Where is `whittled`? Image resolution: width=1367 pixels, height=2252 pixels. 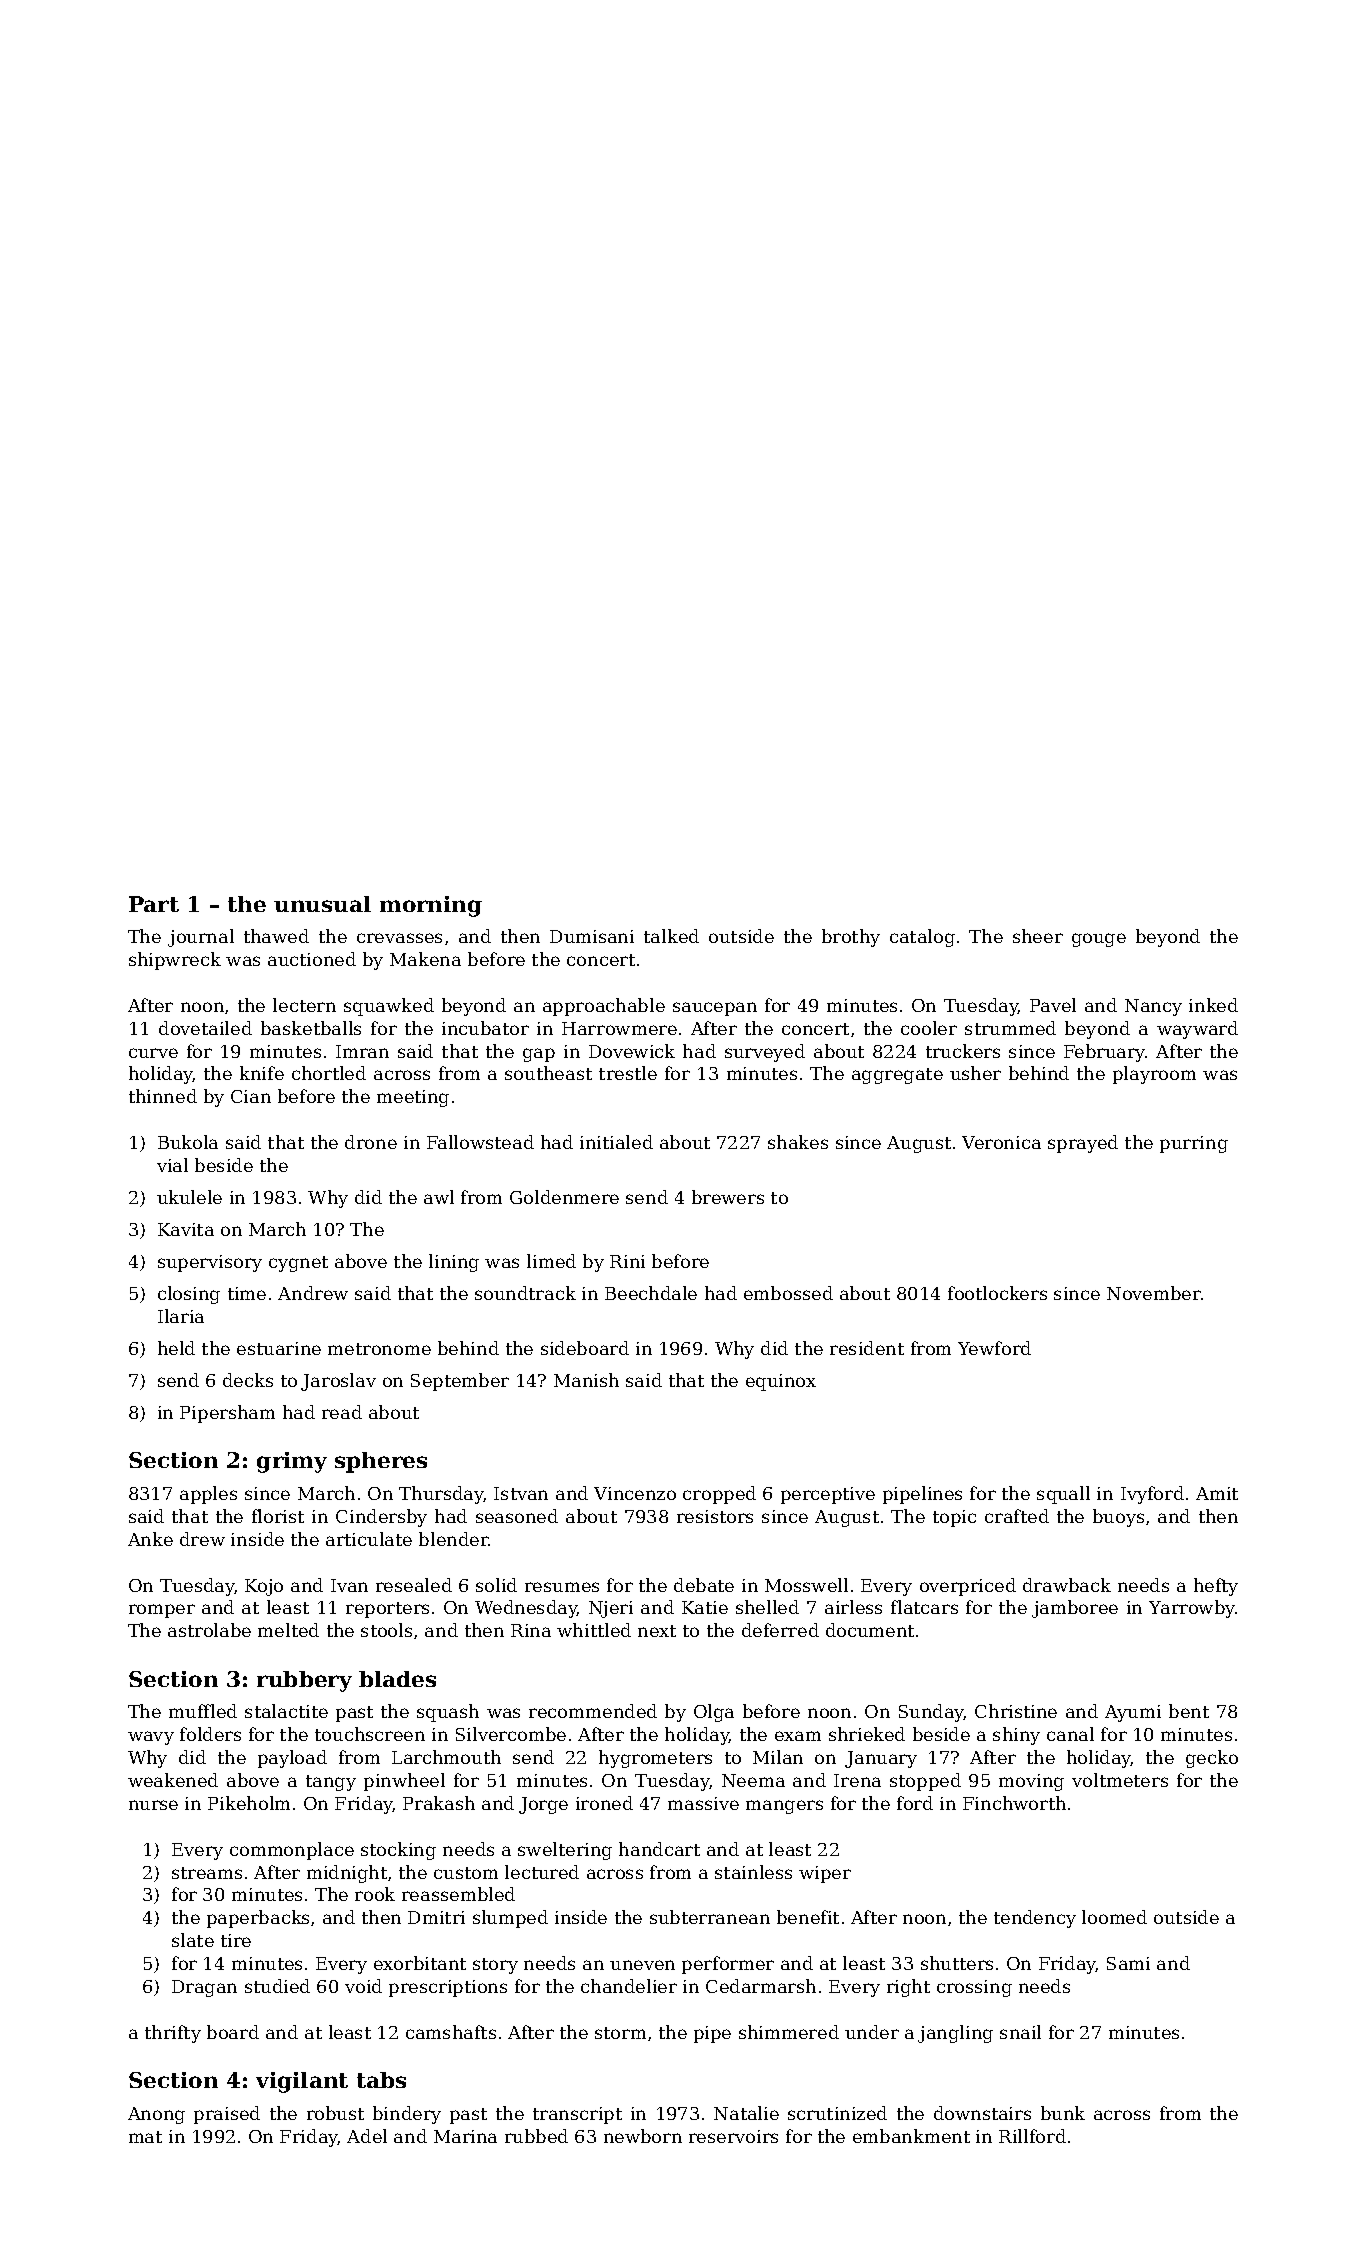
whittled is located at coordinates (594, 1630).
